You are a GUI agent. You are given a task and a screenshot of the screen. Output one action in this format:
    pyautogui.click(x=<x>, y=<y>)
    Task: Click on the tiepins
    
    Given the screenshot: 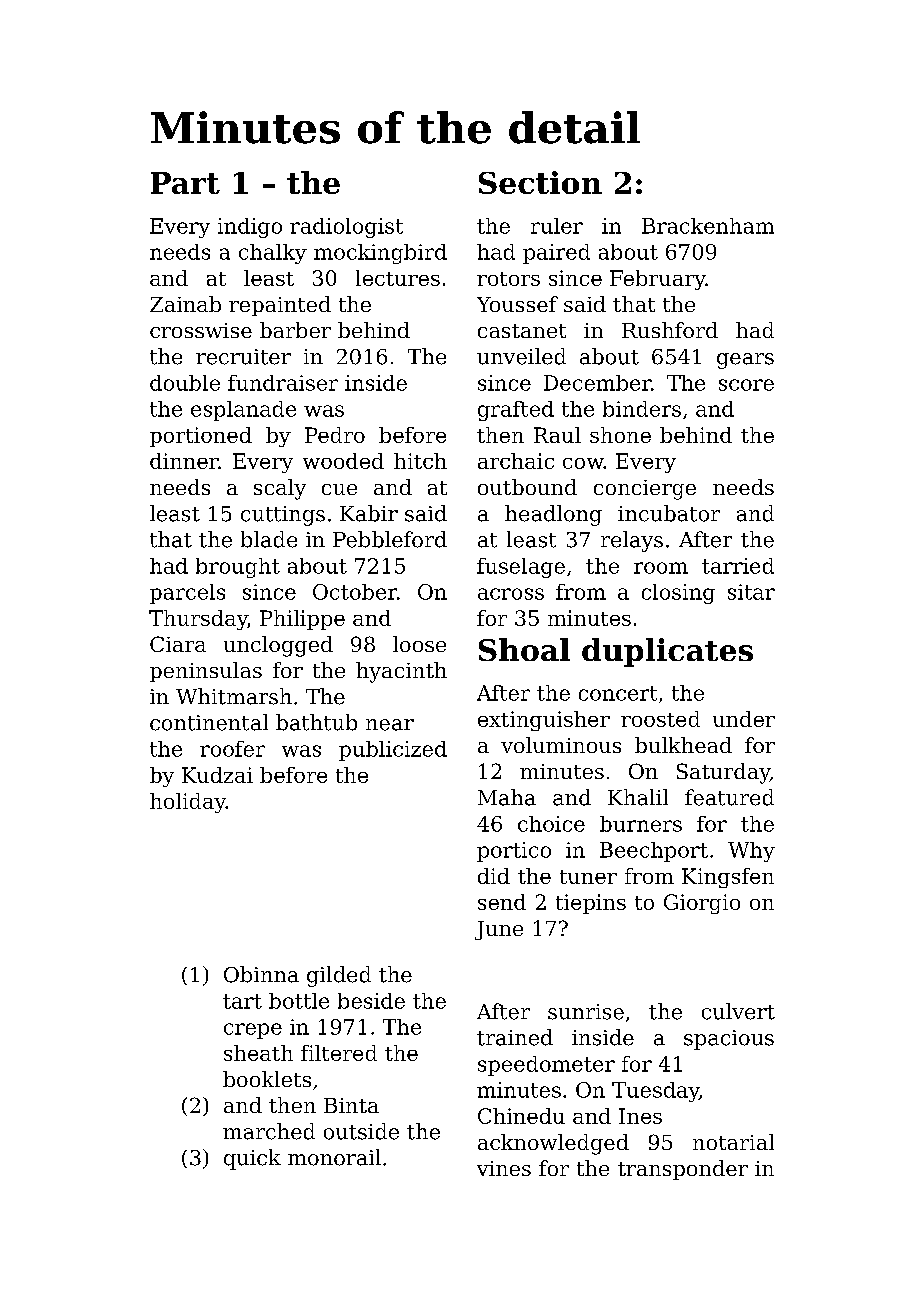 What is the action you would take?
    pyautogui.click(x=591, y=904)
